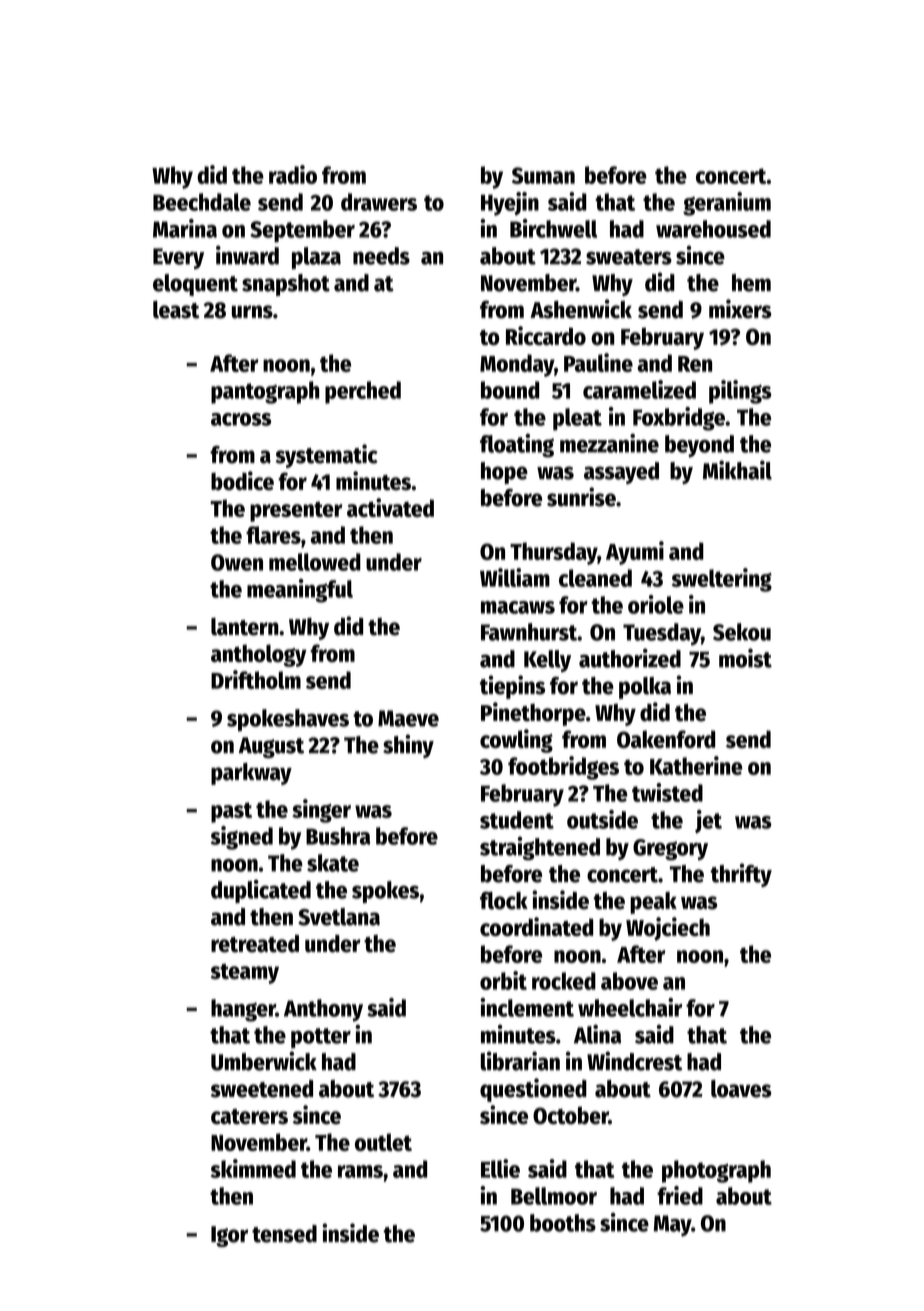 This document has width=924, height=1311. I want to click on shiny, so click(408, 746).
